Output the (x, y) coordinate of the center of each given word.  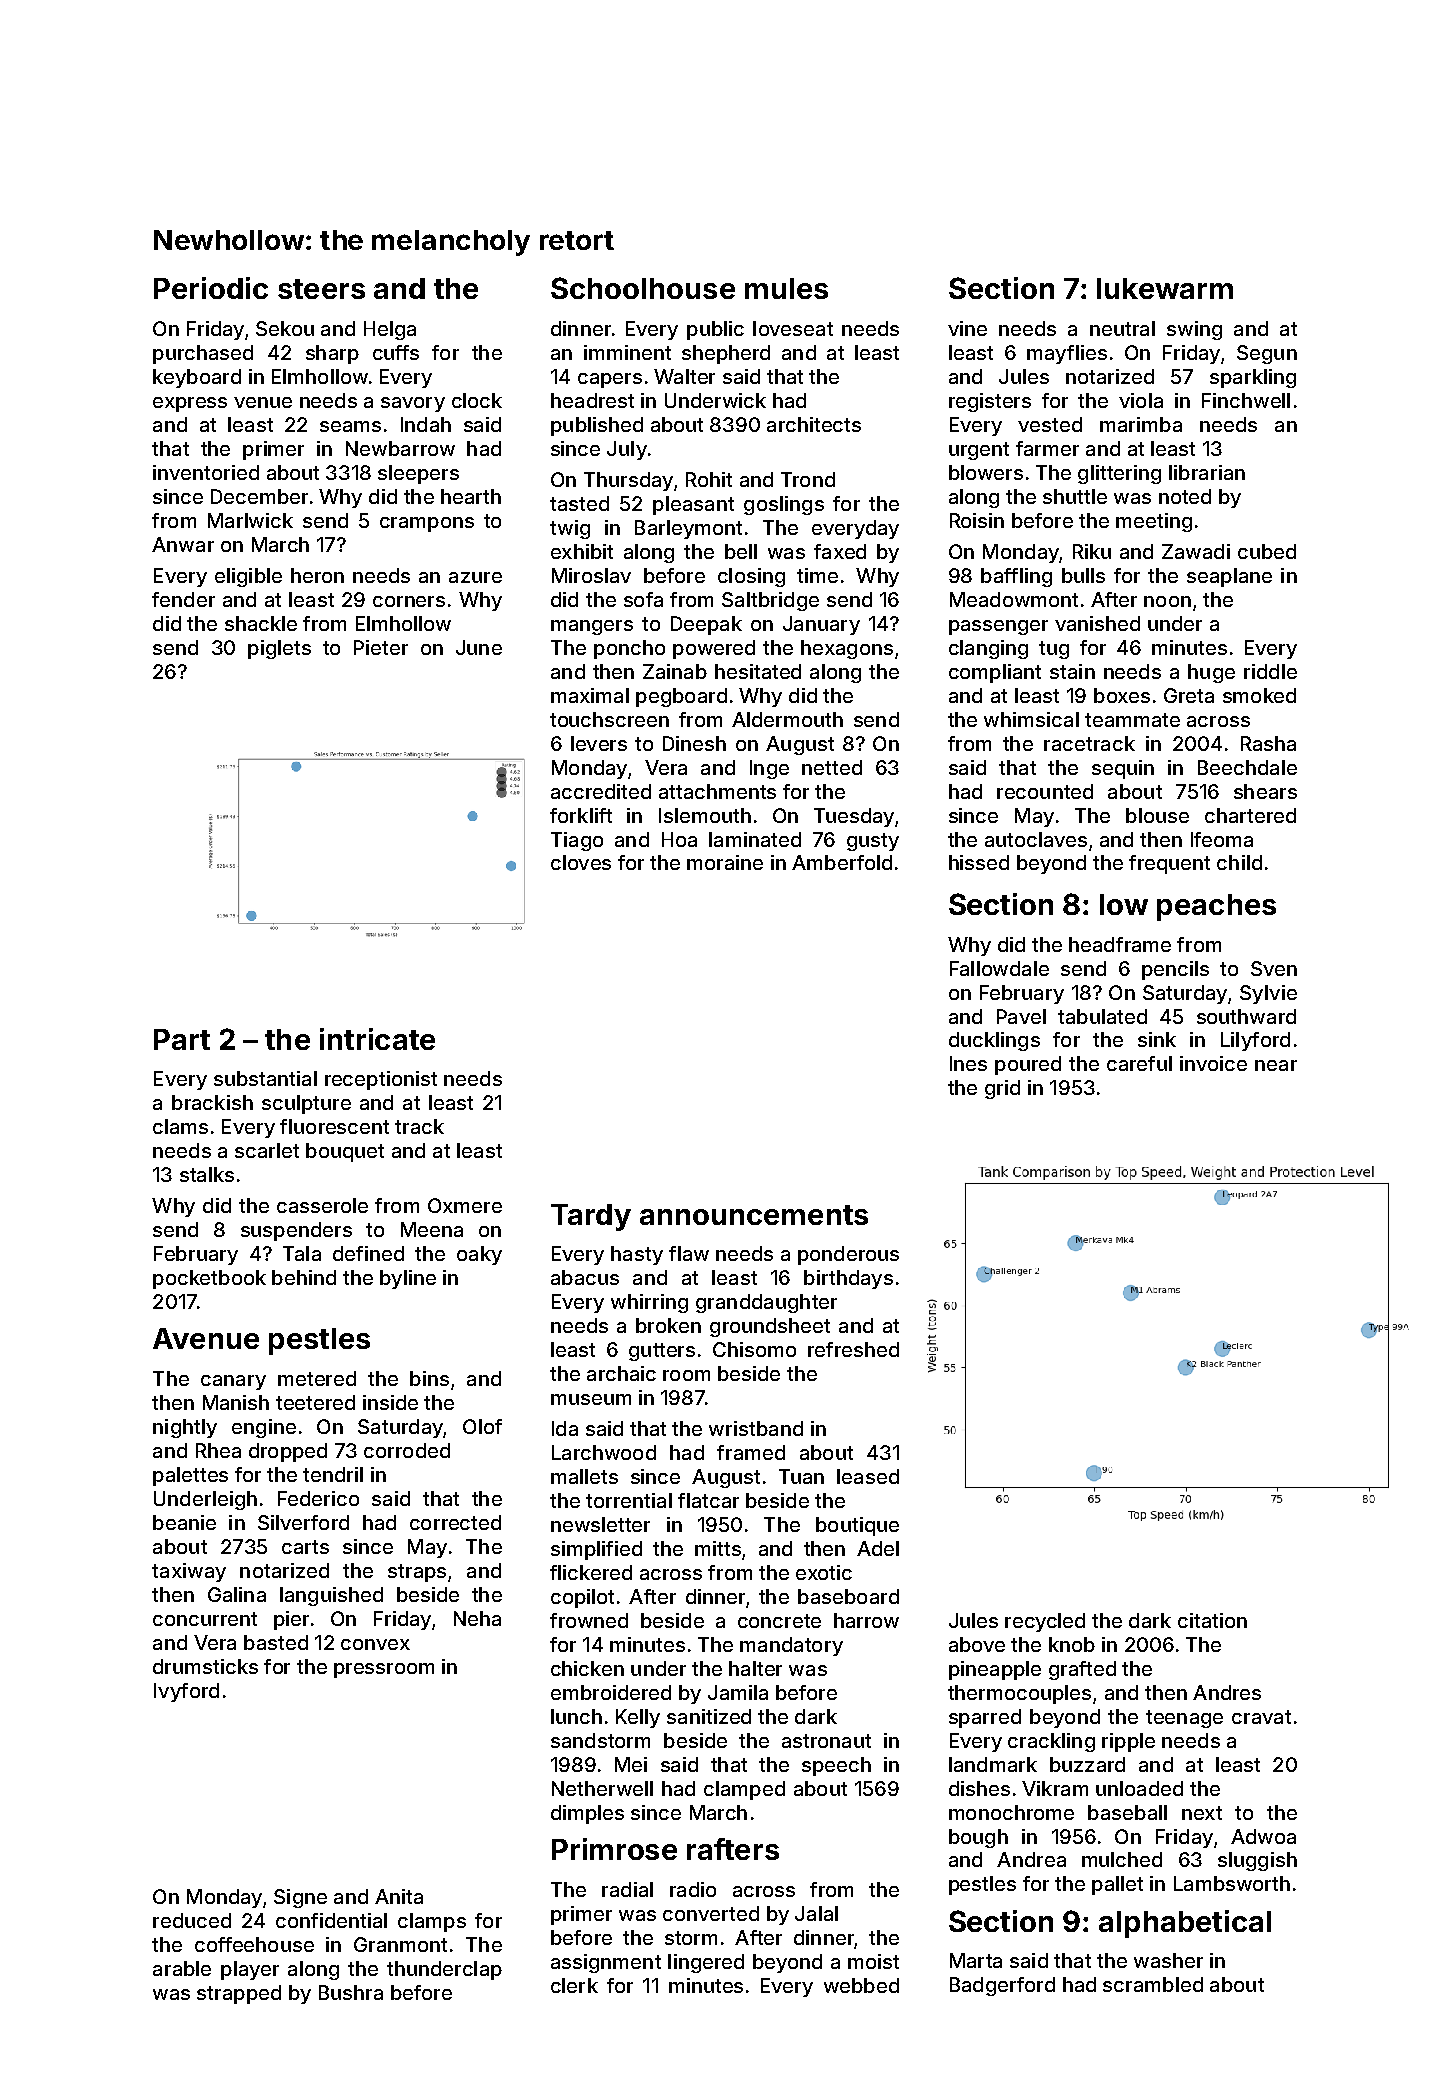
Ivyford (186, 1692)
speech (836, 1766)
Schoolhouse (643, 288)
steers (321, 289)
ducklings (994, 1041)
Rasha (1268, 743)
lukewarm (1165, 288)
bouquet (345, 1152)
